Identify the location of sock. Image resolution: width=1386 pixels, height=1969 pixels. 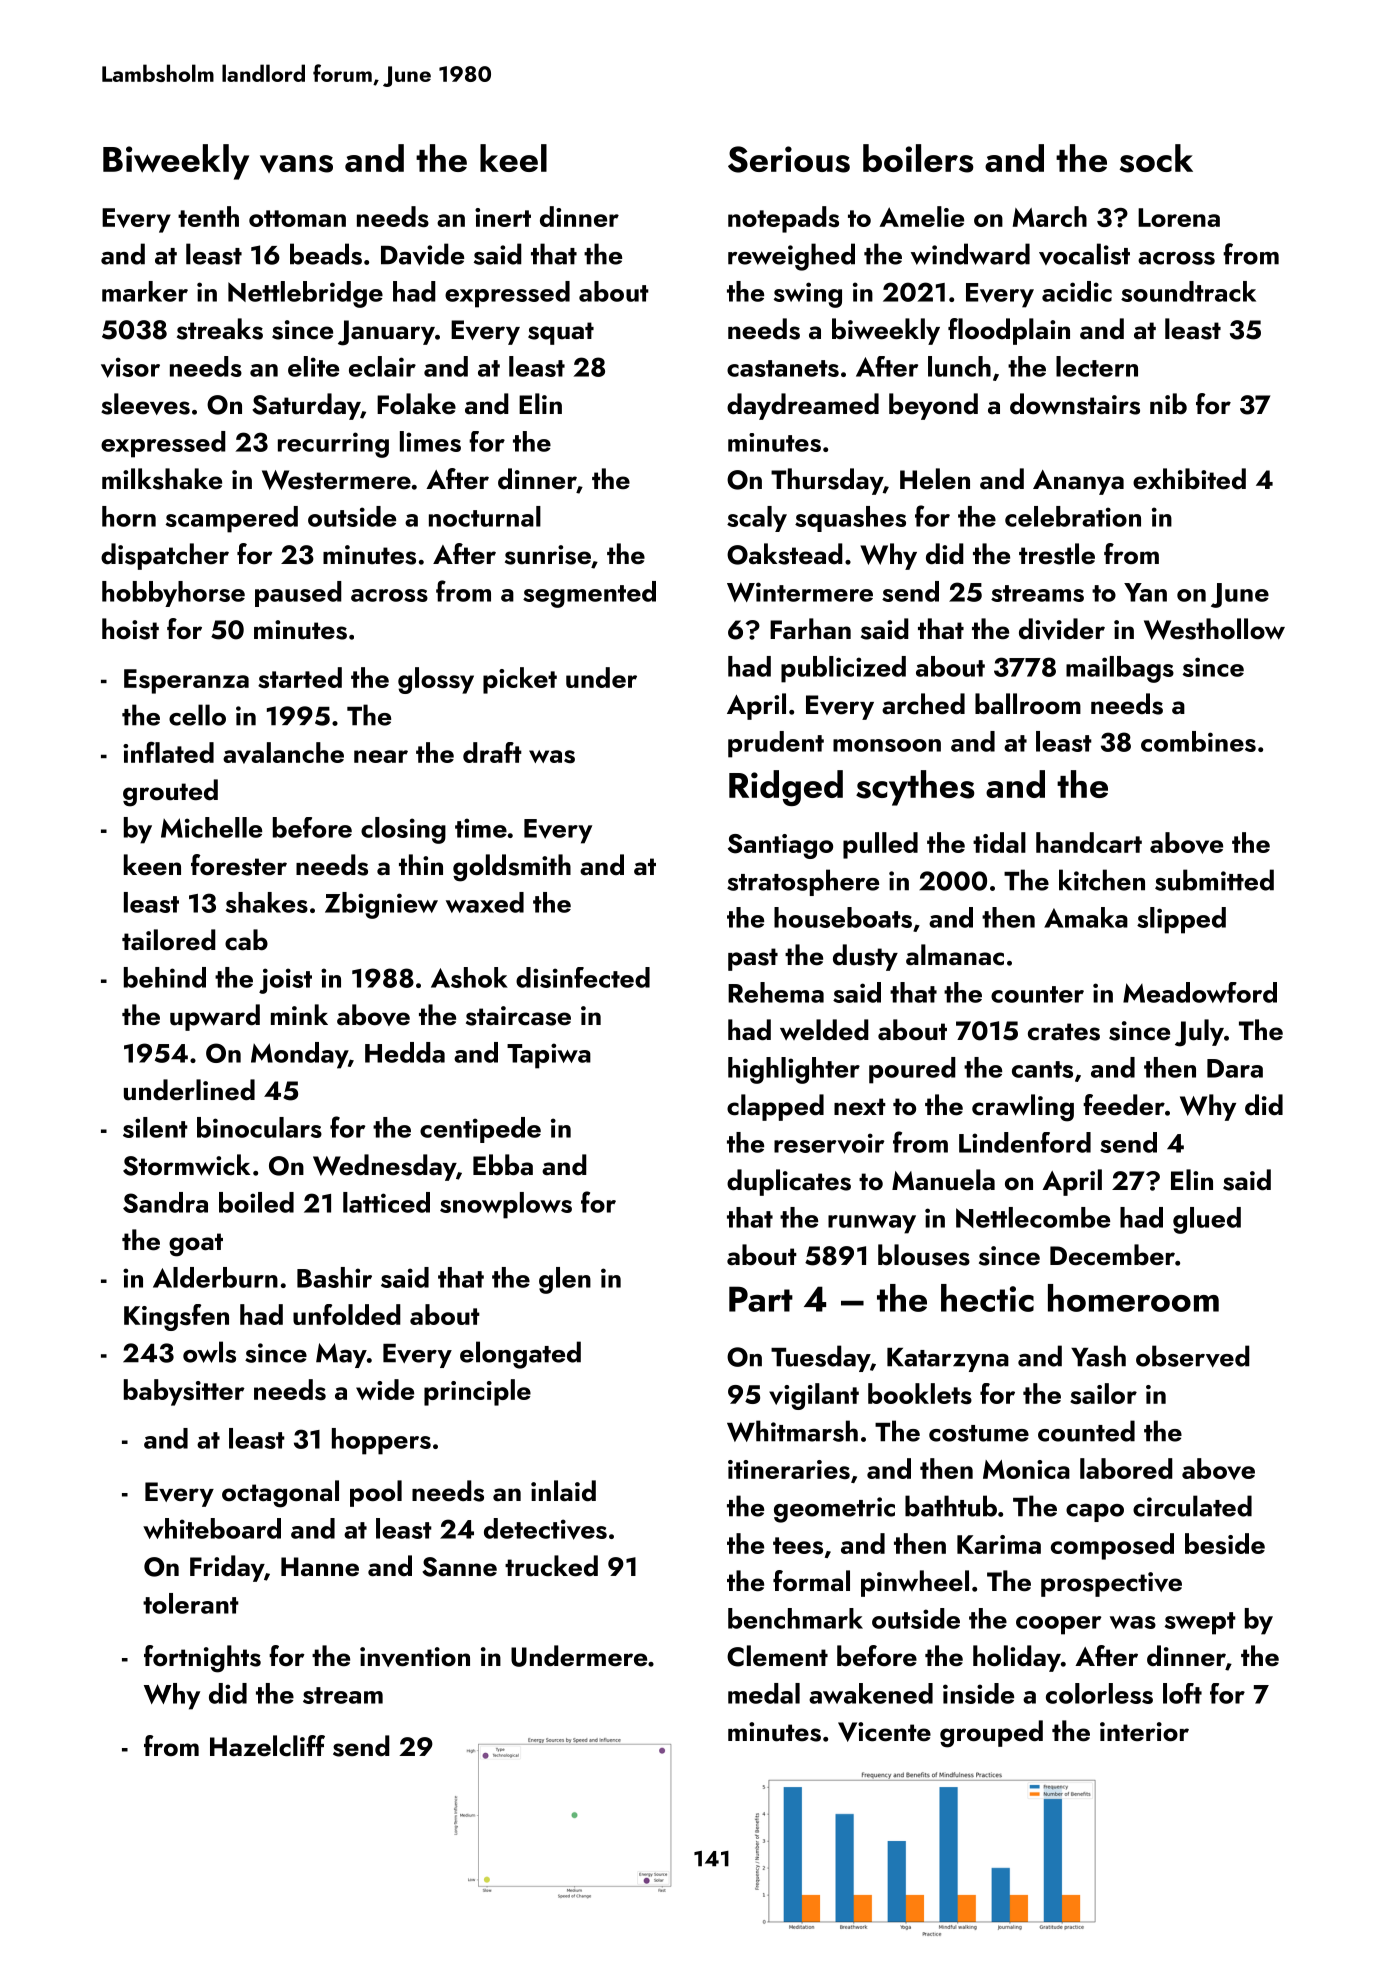
(1156, 158).
